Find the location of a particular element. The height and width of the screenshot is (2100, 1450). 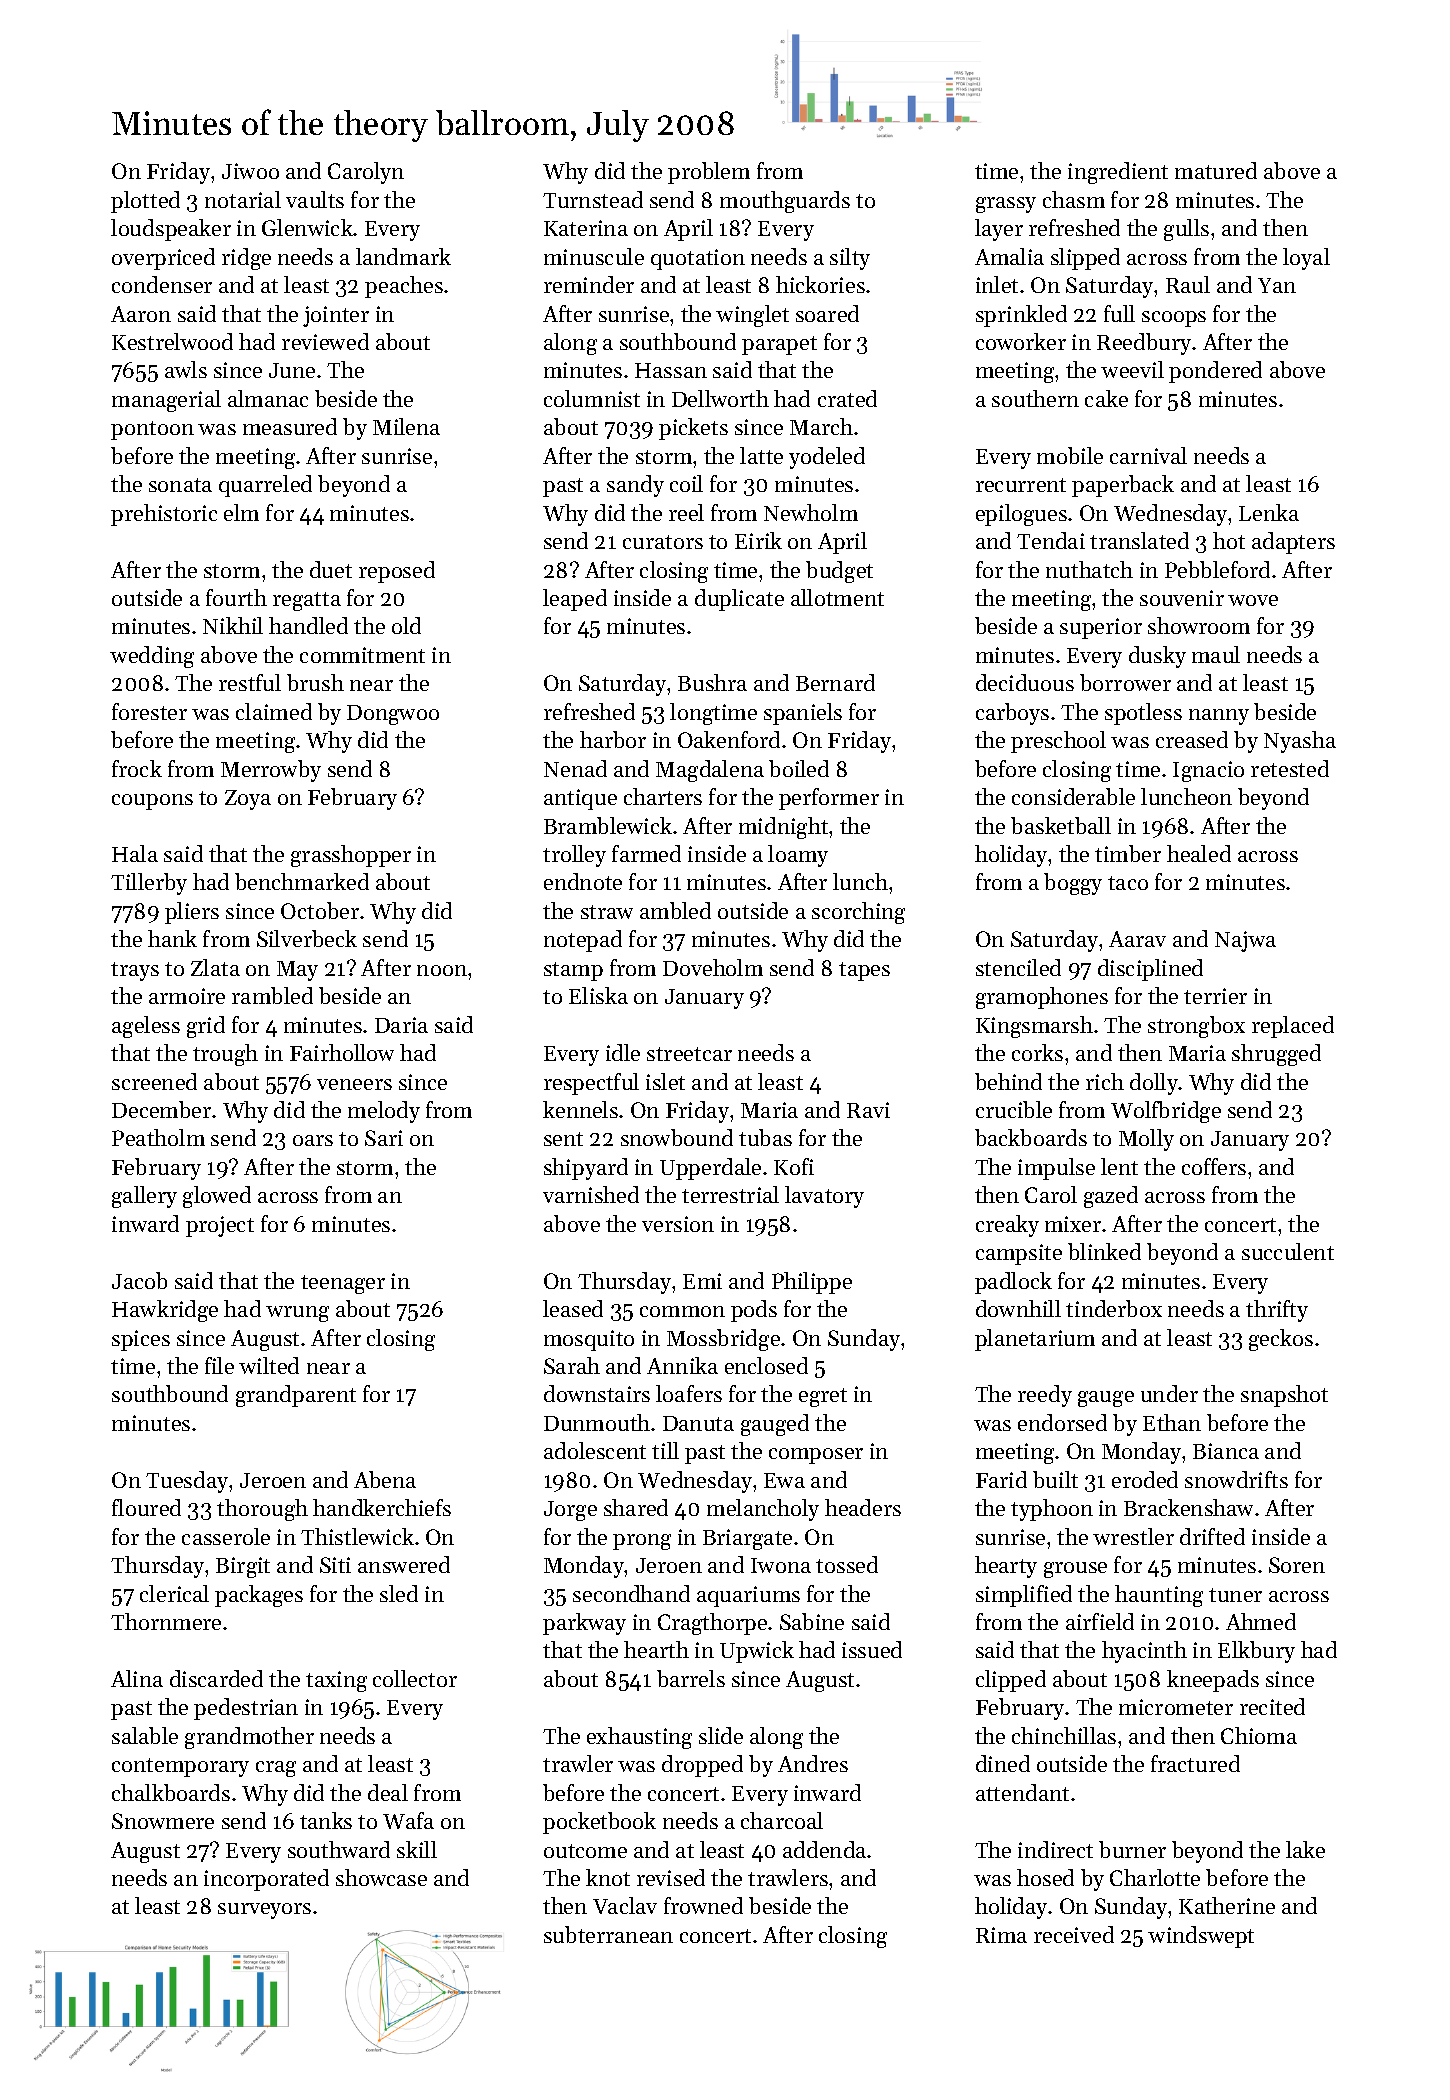

pocketbook is located at coordinates (599, 1823).
